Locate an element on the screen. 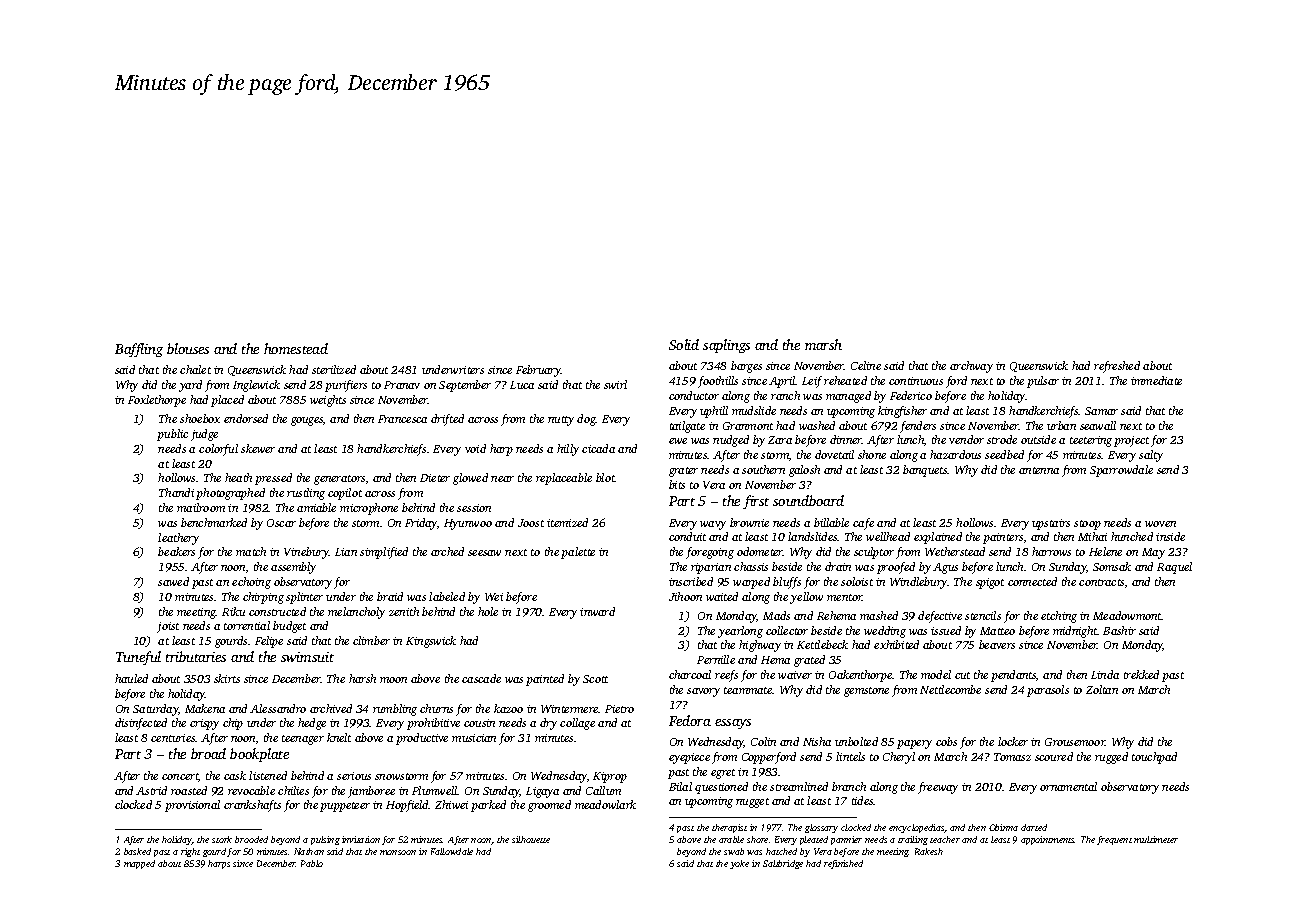 This screenshot has width=1308, height=924. swirl is located at coordinates (615, 384).
